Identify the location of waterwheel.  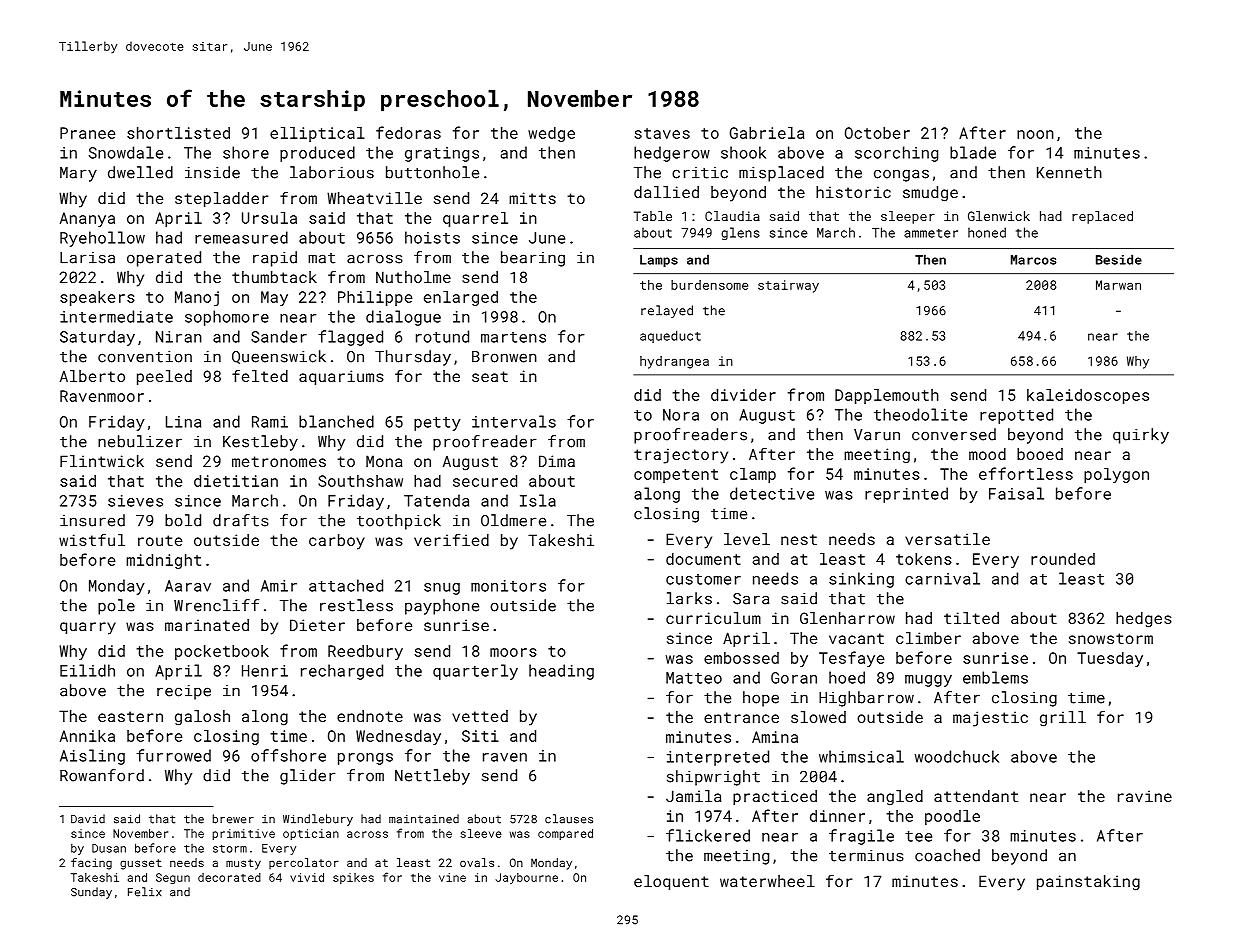
(767, 881).
